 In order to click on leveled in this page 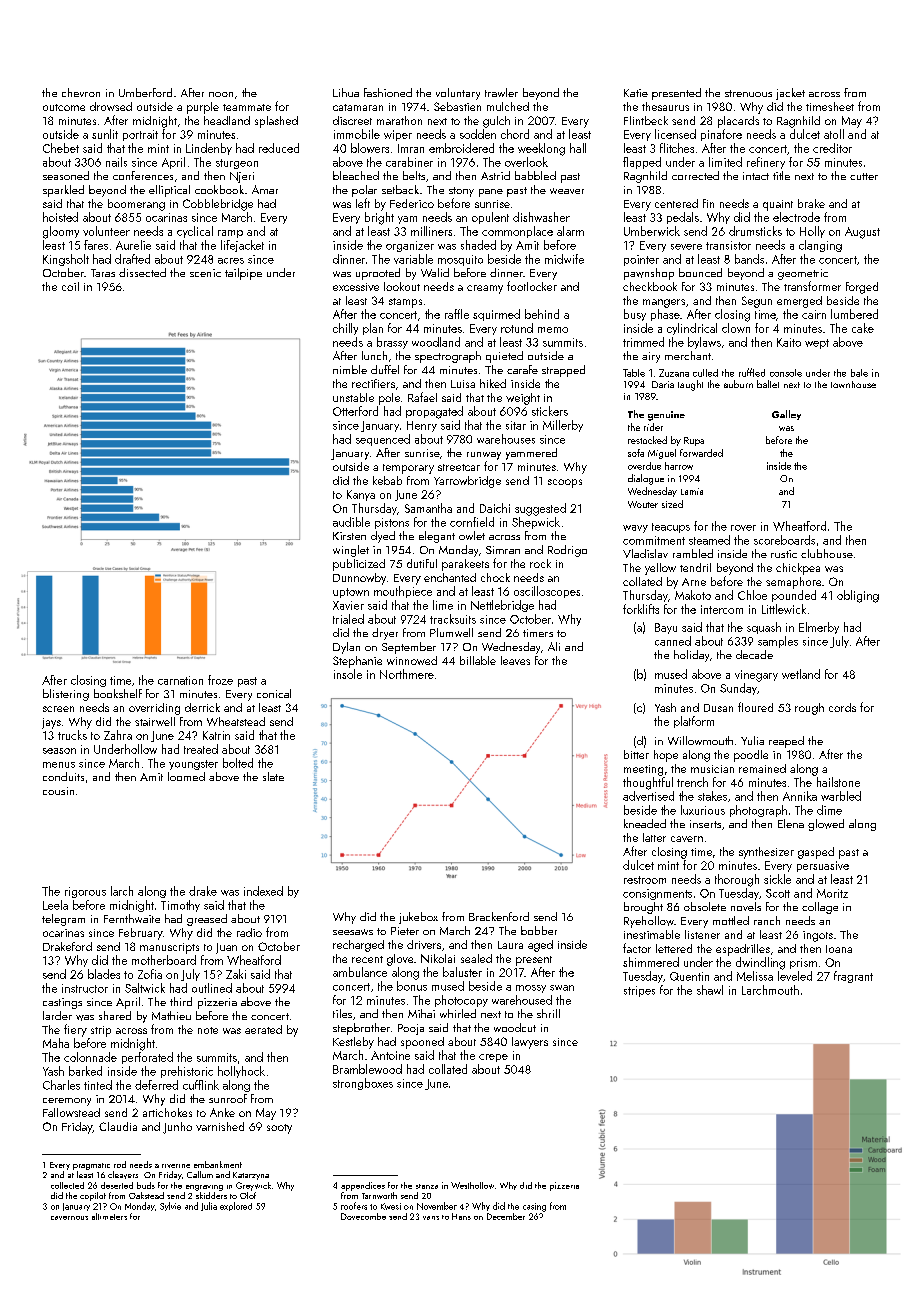, I will do `click(795, 976)`.
